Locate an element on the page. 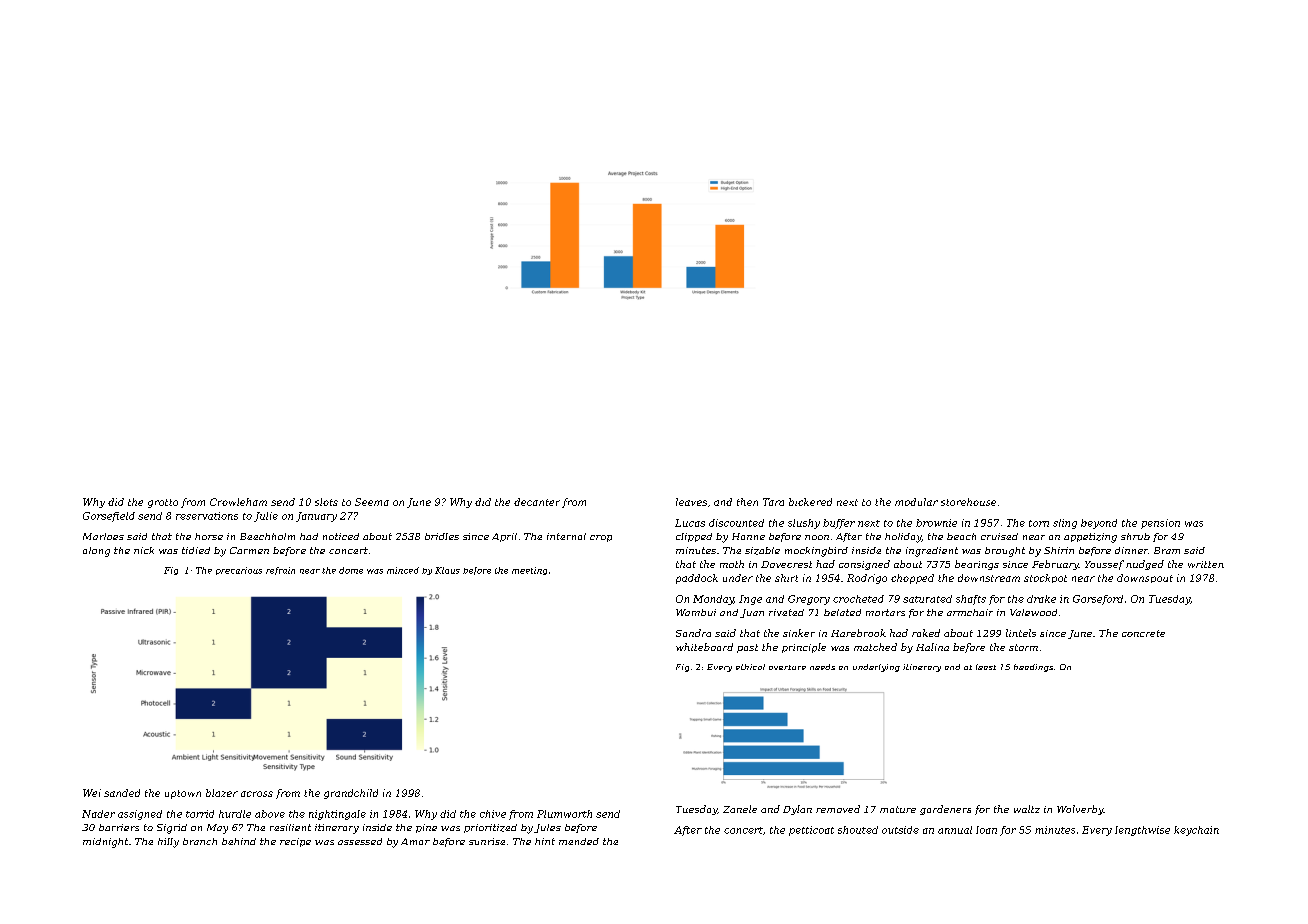  recipe is located at coordinates (295, 842).
